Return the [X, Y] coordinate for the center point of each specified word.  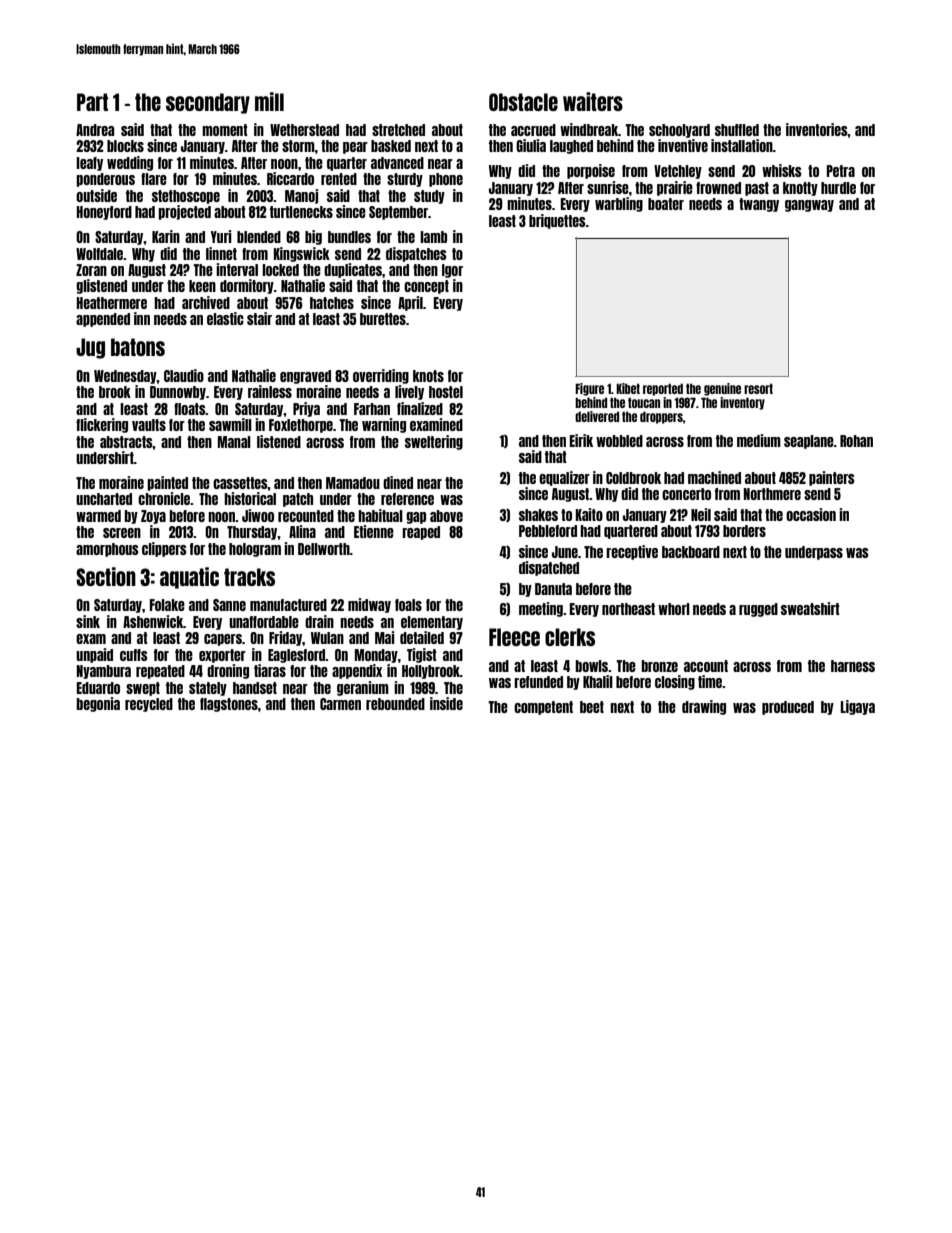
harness [853, 666]
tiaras [270, 670]
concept [426, 287]
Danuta [553, 589]
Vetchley [678, 172]
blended [259, 237]
